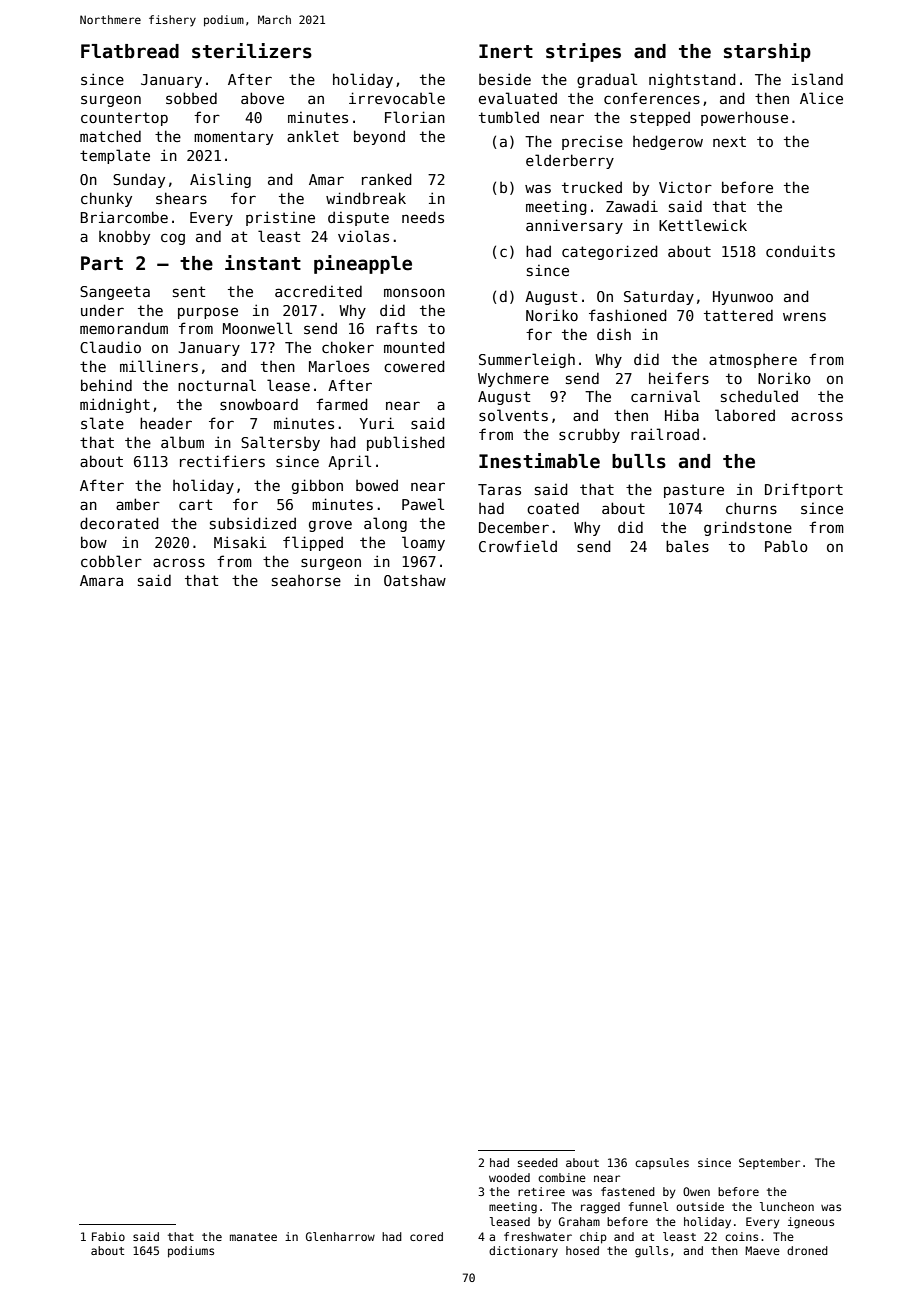 The image size is (924, 1308). I want to click on Fabio, so click(108, 1236).
